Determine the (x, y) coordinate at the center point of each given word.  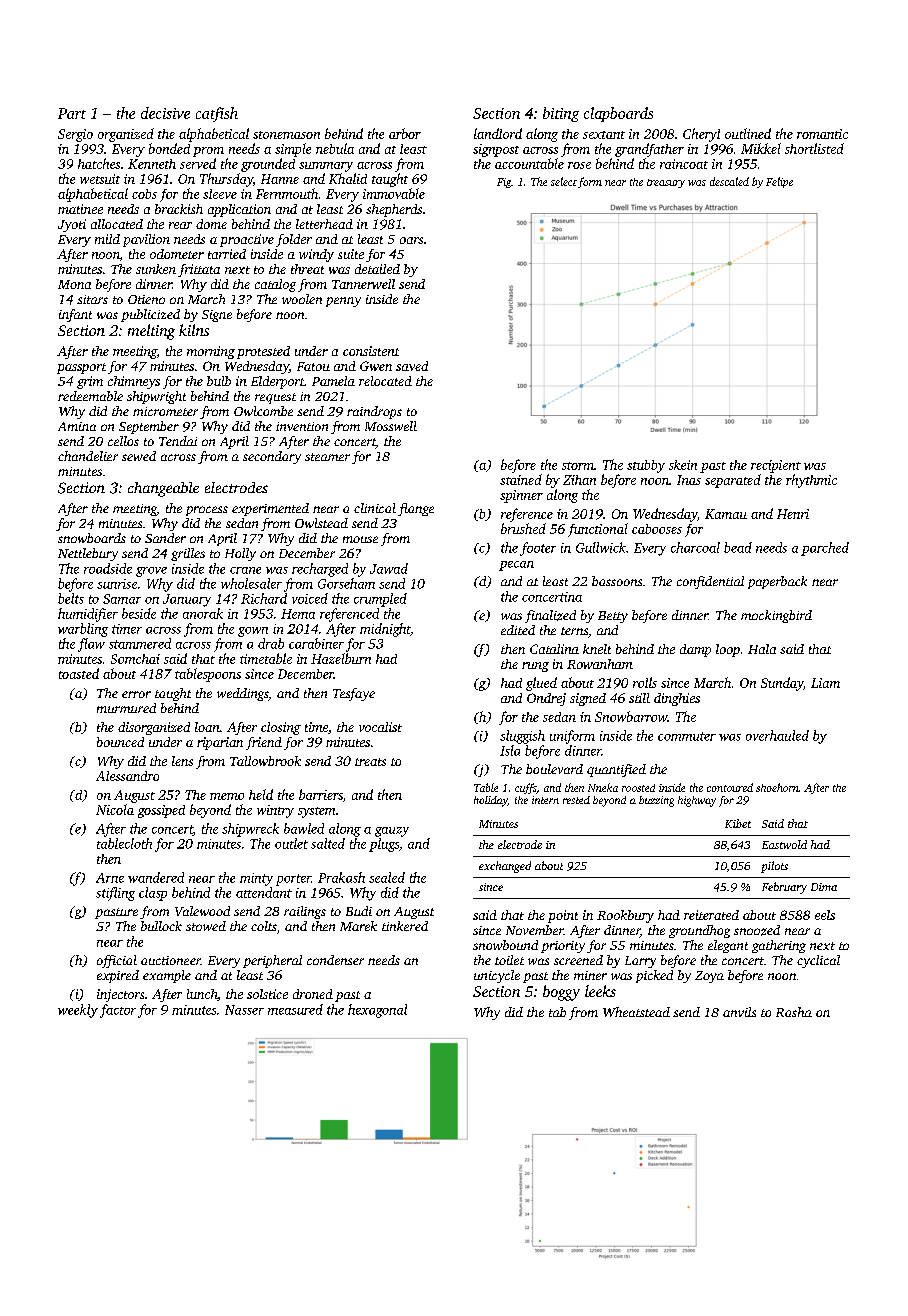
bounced (120, 742)
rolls (645, 682)
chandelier (88, 456)
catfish (217, 114)
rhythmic (811, 481)
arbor (405, 133)
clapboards (618, 114)
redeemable (90, 396)
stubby (646, 466)
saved (412, 366)
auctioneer (171, 960)
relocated (385, 381)
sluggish (522, 737)
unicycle (497, 976)
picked (654, 976)
